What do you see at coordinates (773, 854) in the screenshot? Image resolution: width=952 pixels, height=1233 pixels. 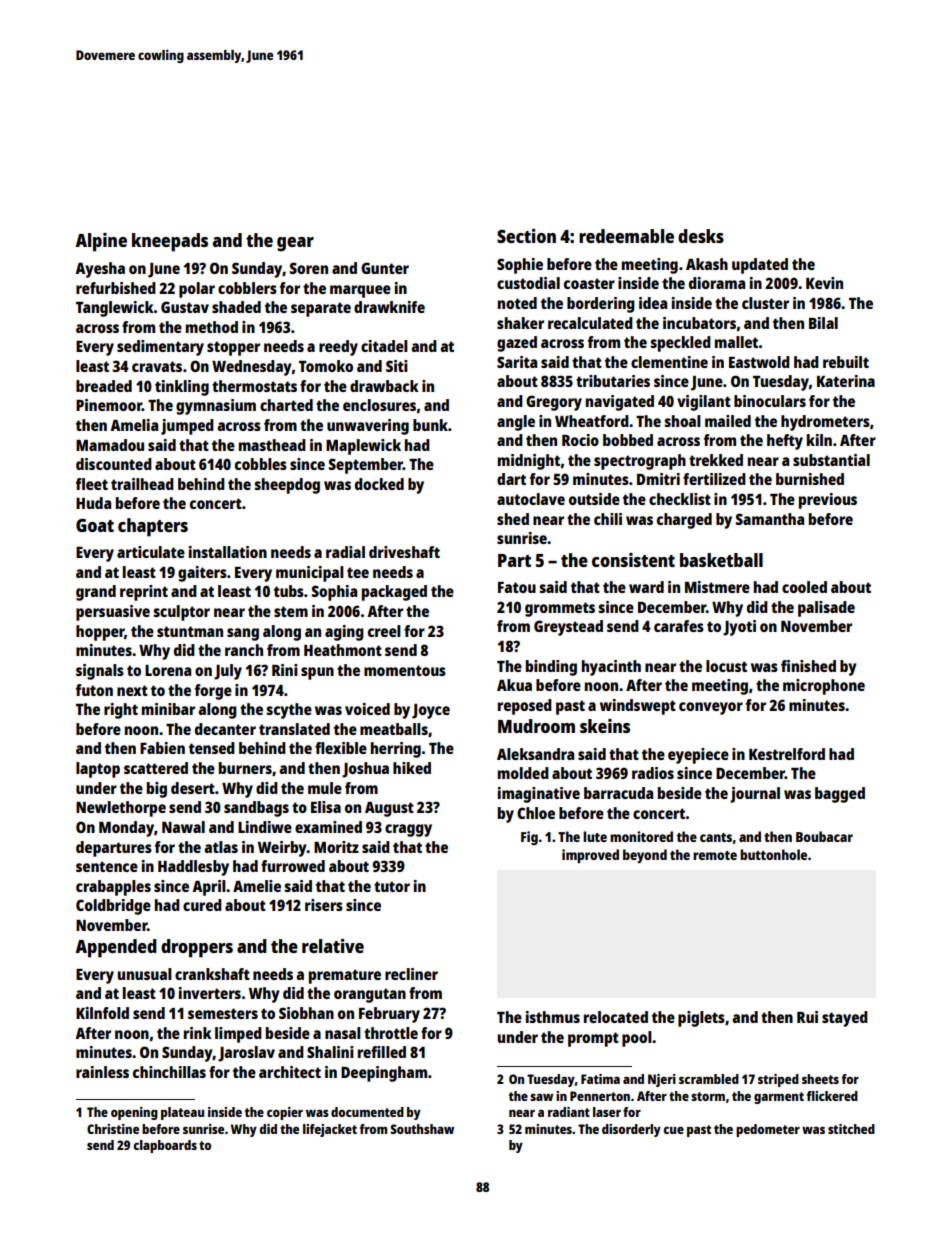 I see `buttonhole` at bounding box center [773, 854].
